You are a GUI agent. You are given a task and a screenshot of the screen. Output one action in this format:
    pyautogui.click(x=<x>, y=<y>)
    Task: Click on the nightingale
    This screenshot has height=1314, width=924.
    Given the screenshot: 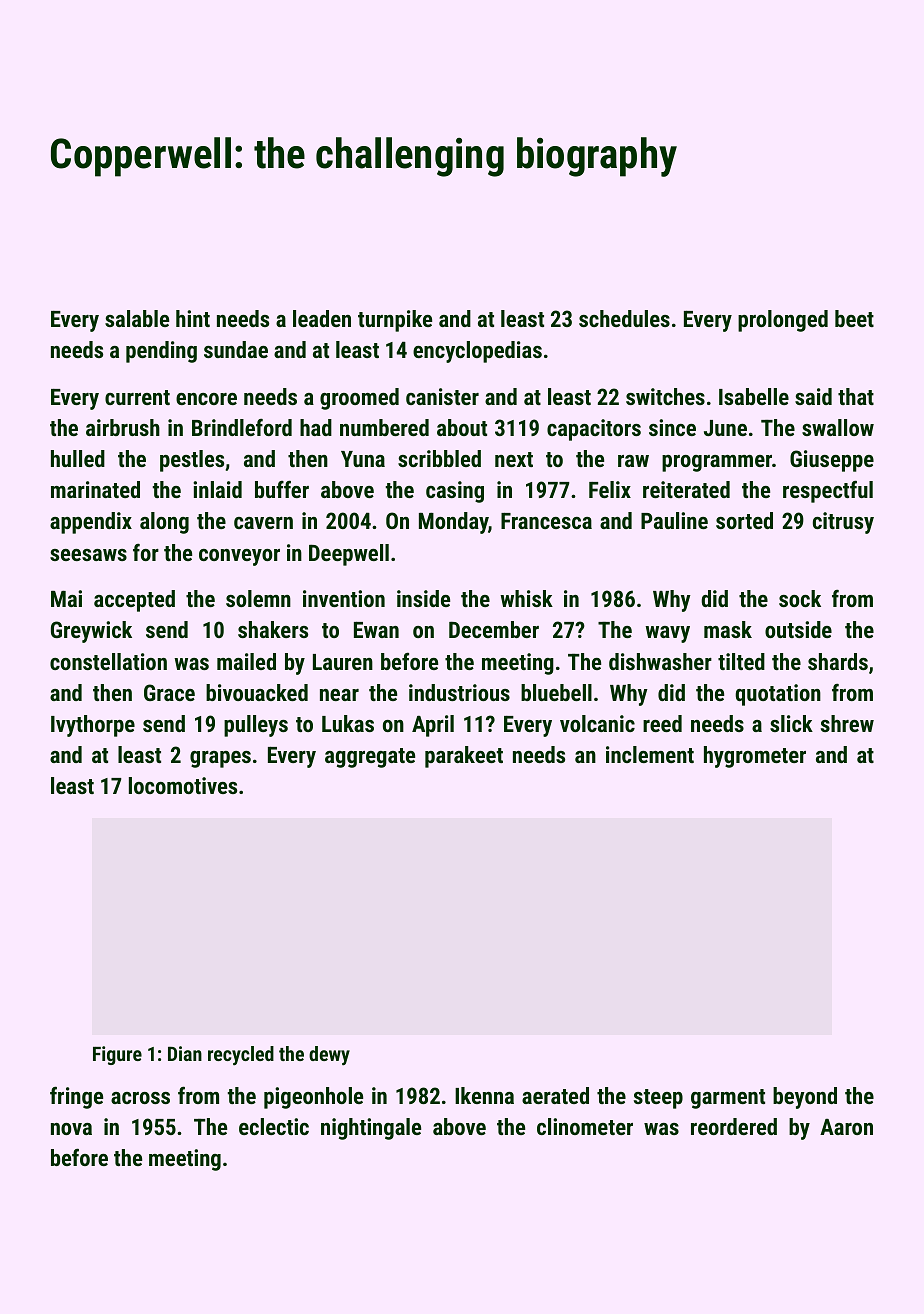 What is the action you would take?
    pyautogui.click(x=371, y=1129)
